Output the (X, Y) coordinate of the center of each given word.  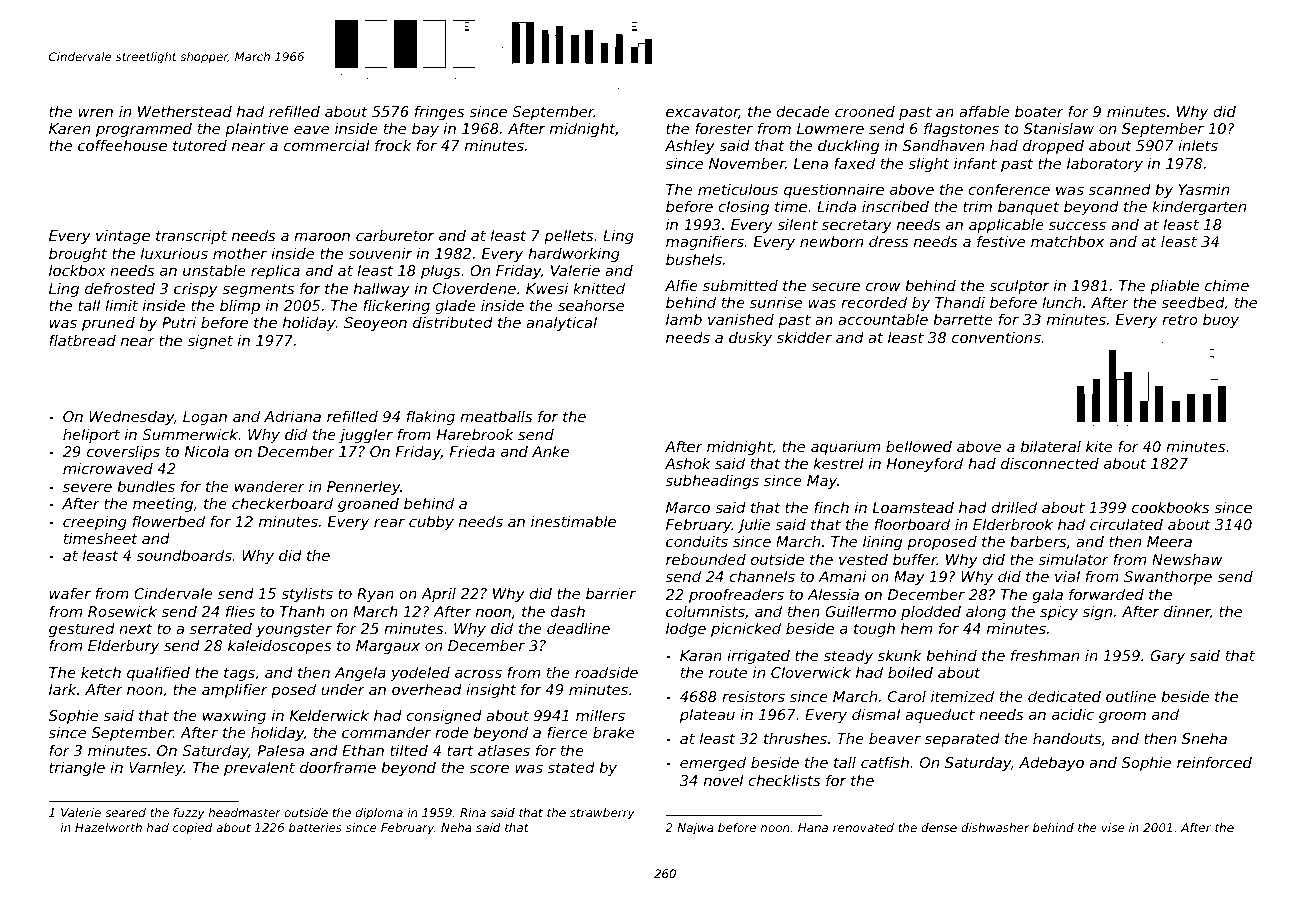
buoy (1221, 321)
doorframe (338, 767)
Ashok (687, 463)
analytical (561, 324)
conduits (697, 541)
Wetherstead (185, 111)
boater (1039, 111)
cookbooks (1171, 507)
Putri (179, 322)
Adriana (292, 416)
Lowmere (830, 128)
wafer (70, 593)
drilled (1014, 507)
